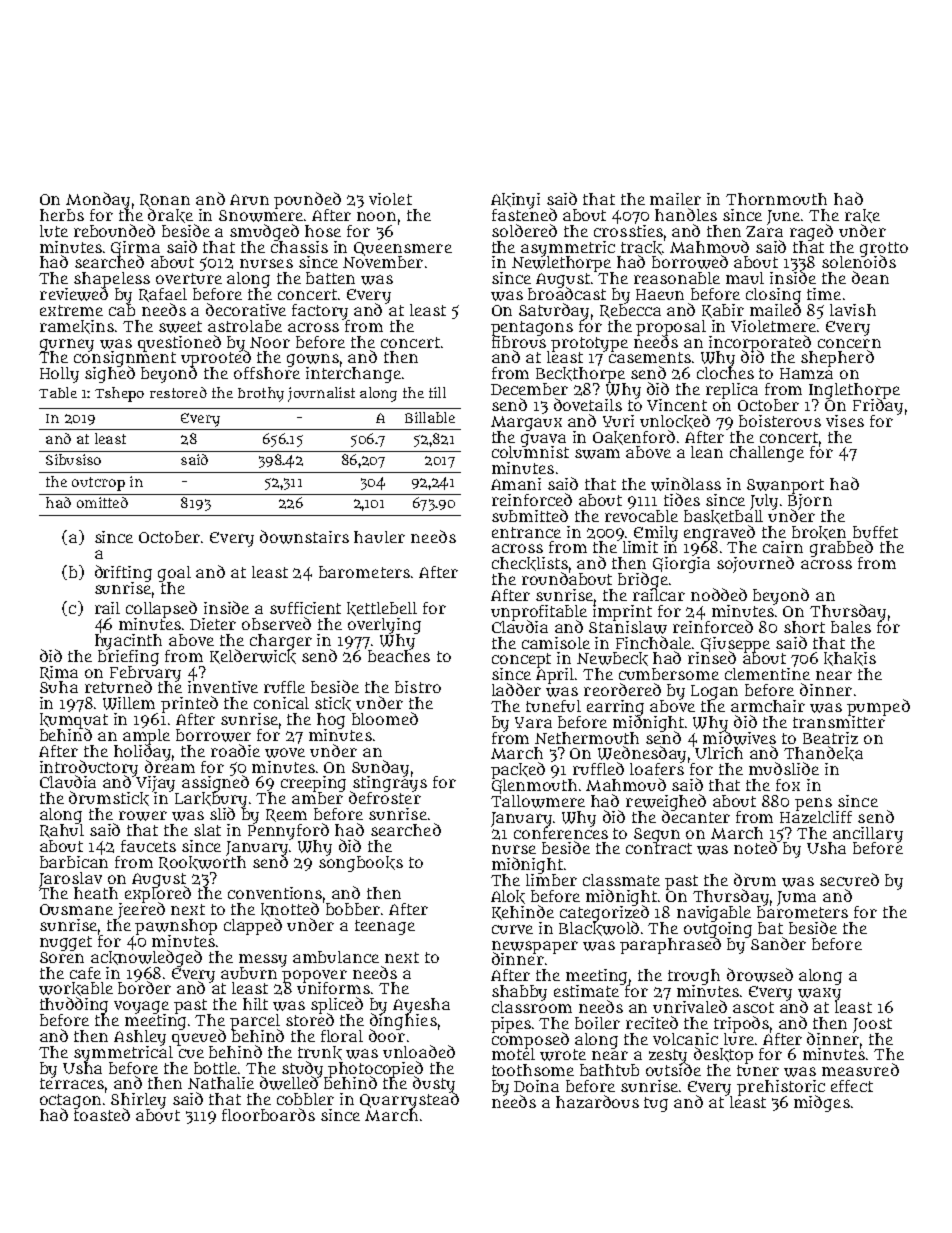 This screenshot has width=952, height=1233. I want to click on Quarrystead, so click(409, 1101).
